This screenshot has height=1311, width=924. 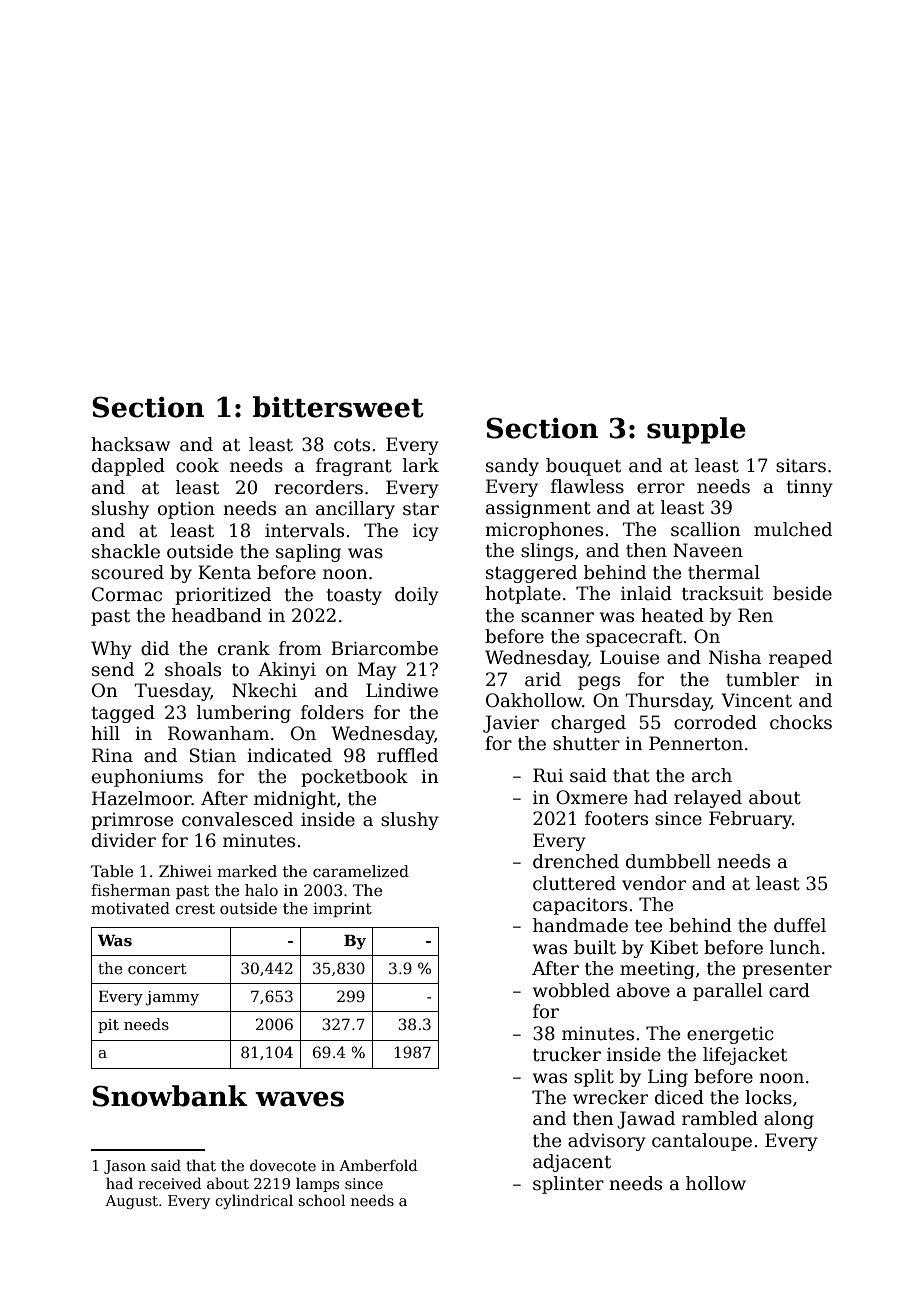 What do you see at coordinates (702, 1142) in the screenshot?
I see `cantaloupe` at bounding box center [702, 1142].
